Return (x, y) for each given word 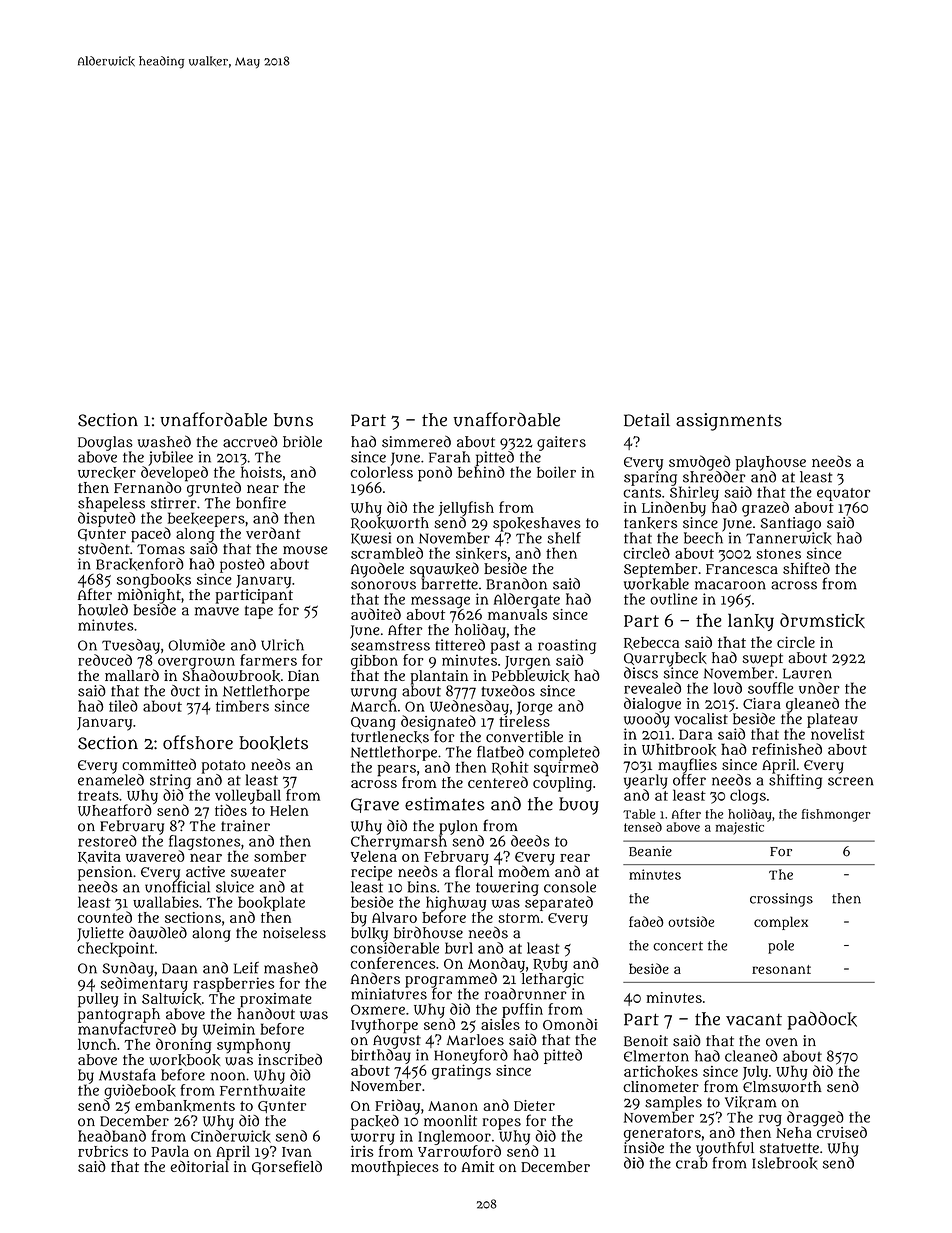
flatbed (500, 752)
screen (850, 781)
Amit (477, 1166)
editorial (199, 1166)
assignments (729, 422)
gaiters (561, 443)
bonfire (261, 502)
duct (185, 691)
